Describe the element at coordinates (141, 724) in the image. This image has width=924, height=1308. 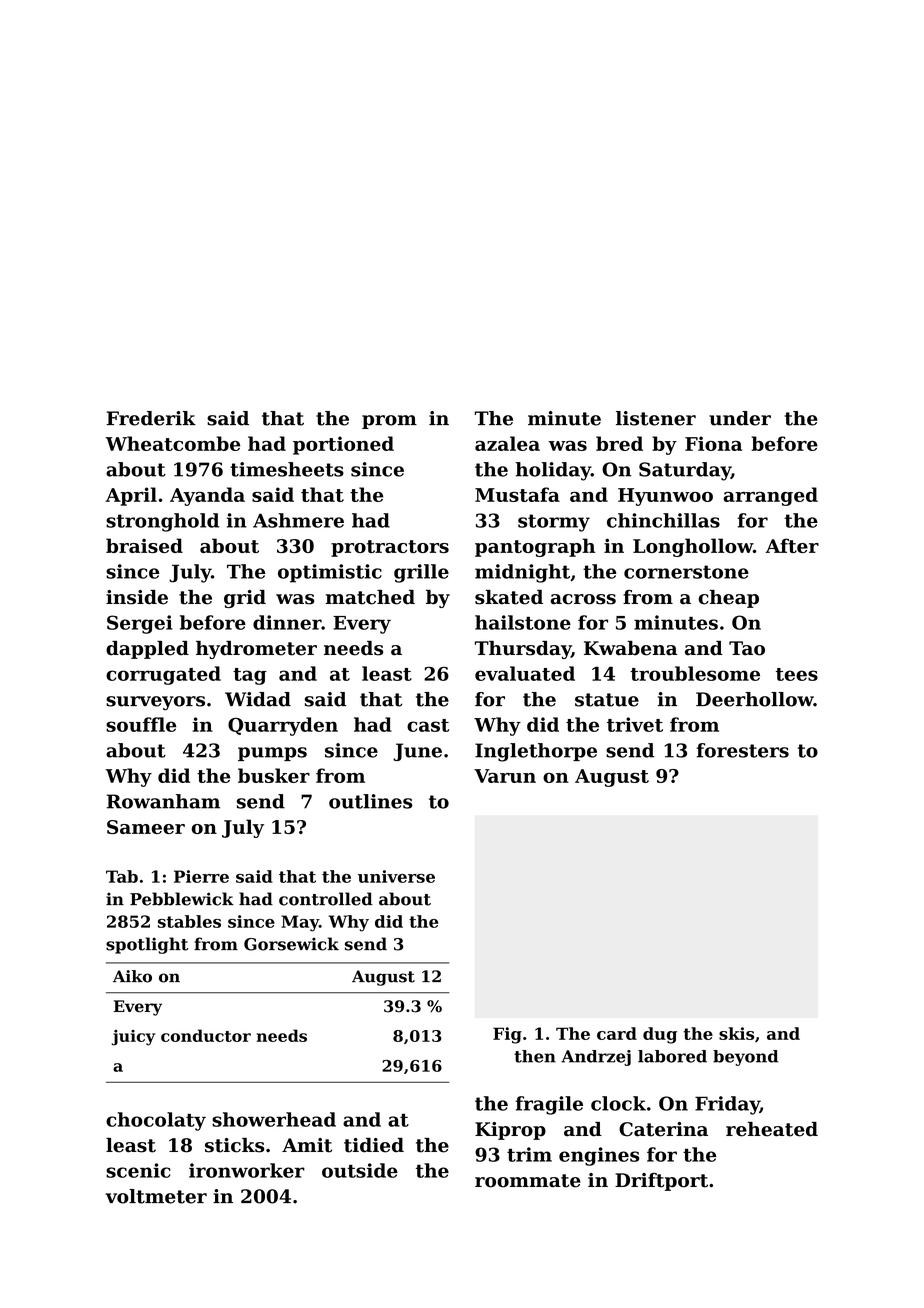
I see `souffle` at that location.
